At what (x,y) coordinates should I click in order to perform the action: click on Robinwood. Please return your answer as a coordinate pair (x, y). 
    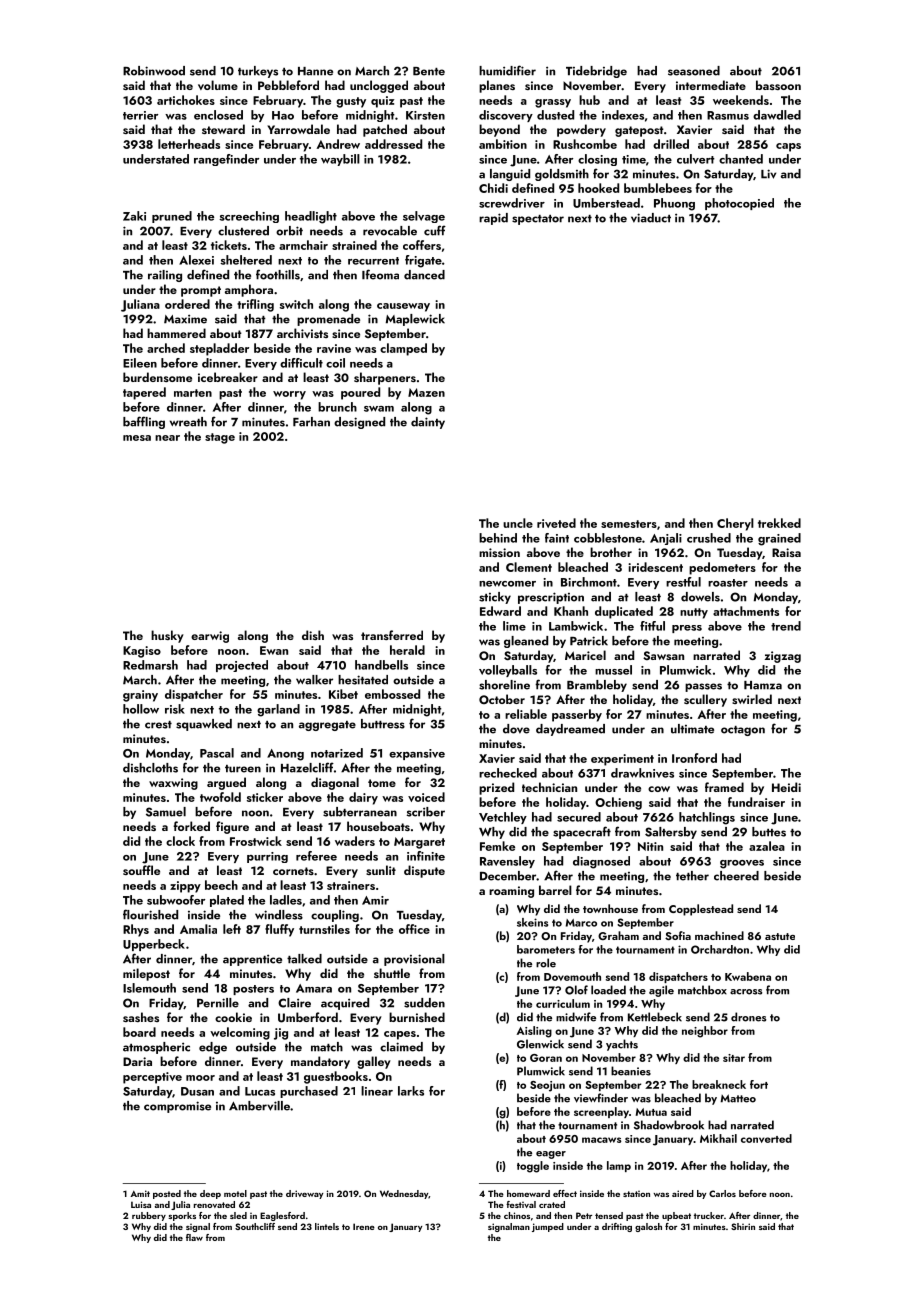
    Looking at the image, I should click on (154, 71).
